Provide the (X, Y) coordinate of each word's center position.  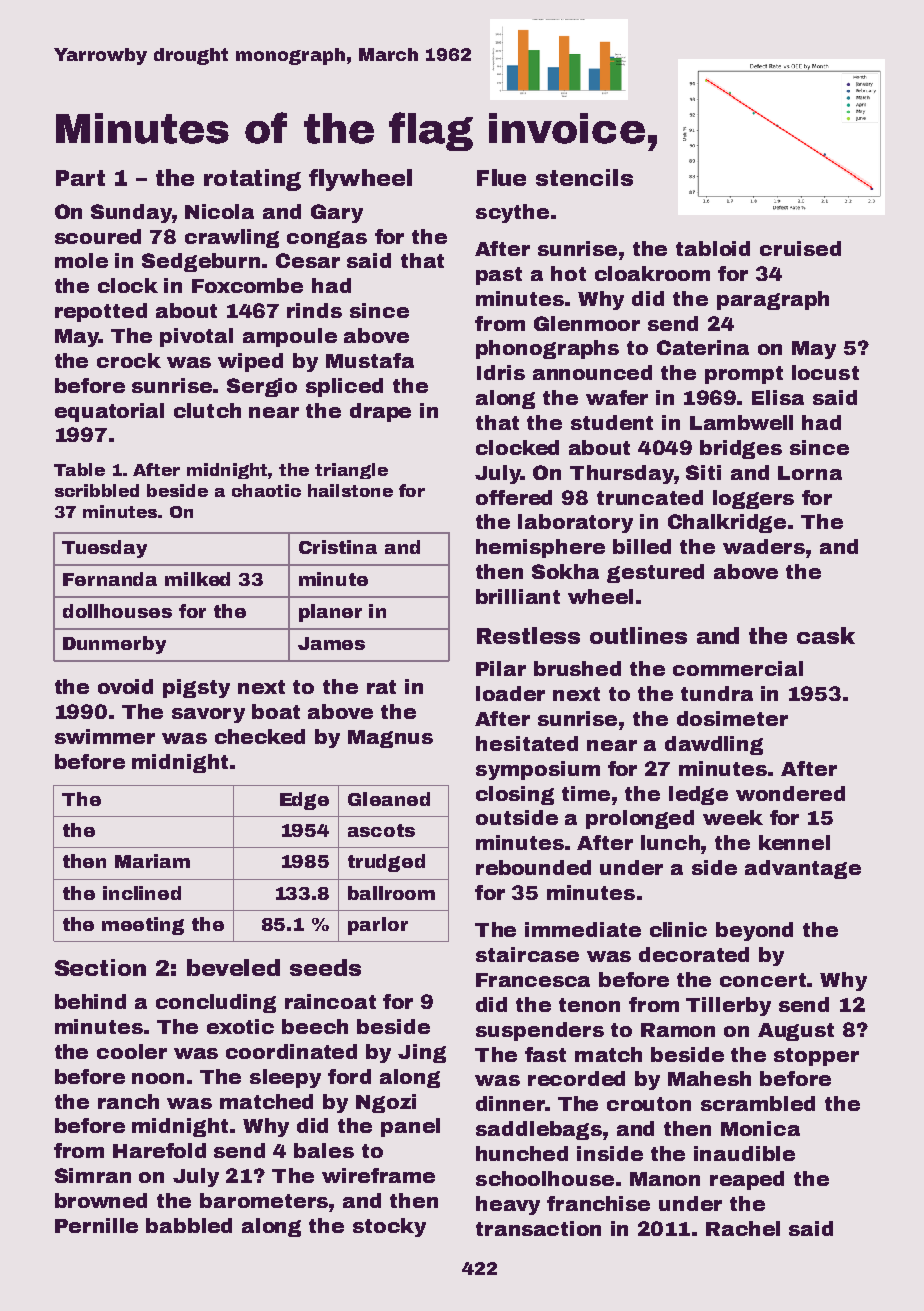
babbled (189, 1225)
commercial (738, 668)
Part (80, 178)
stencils (584, 177)
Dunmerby (114, 645)
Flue (501, 177)
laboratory (575, 523)
